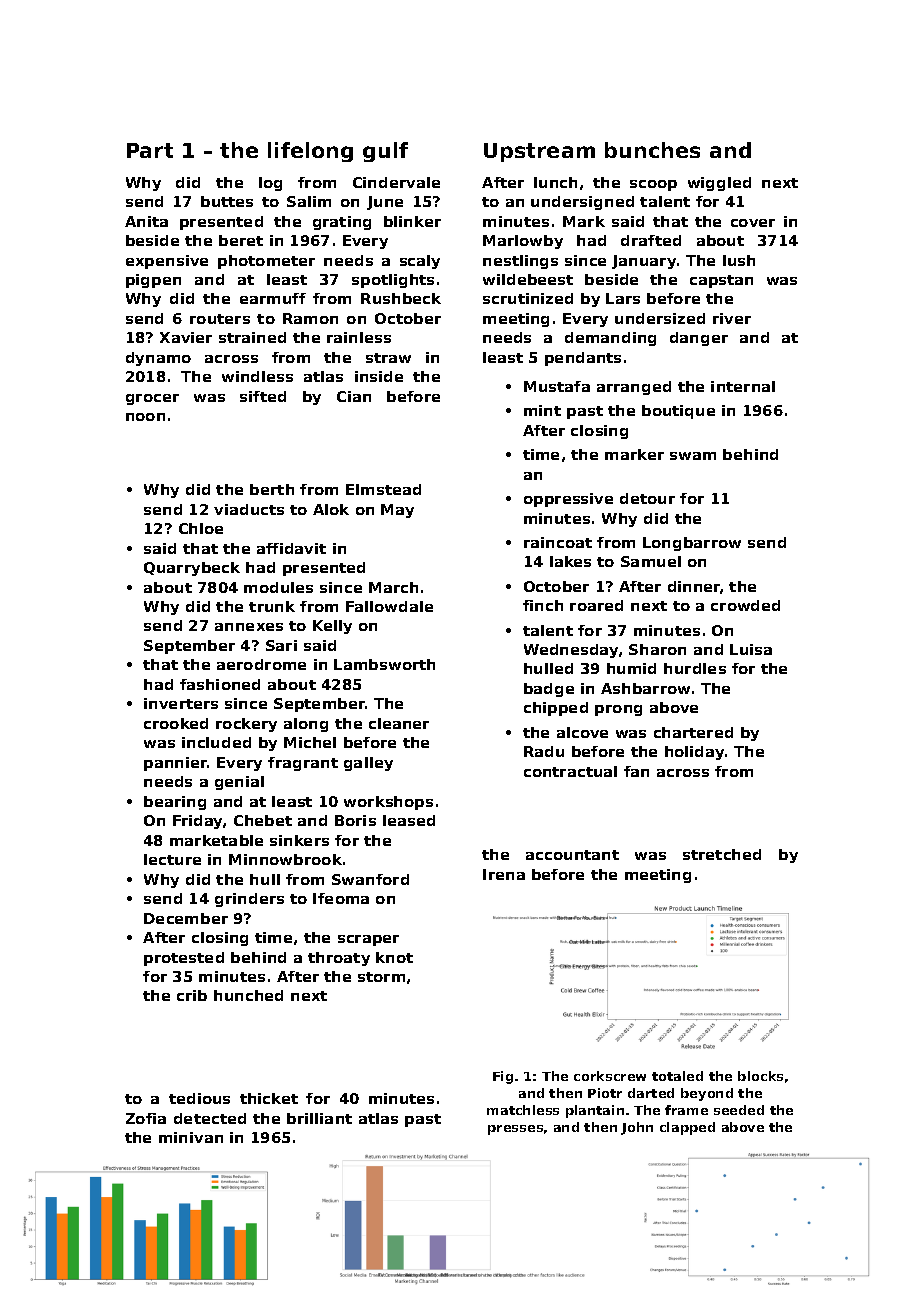 The width and height of the screenshot is (924, 1311). Describe the element at coordinates (722, 854) in the screenshot. I see `stretched` at that location.
